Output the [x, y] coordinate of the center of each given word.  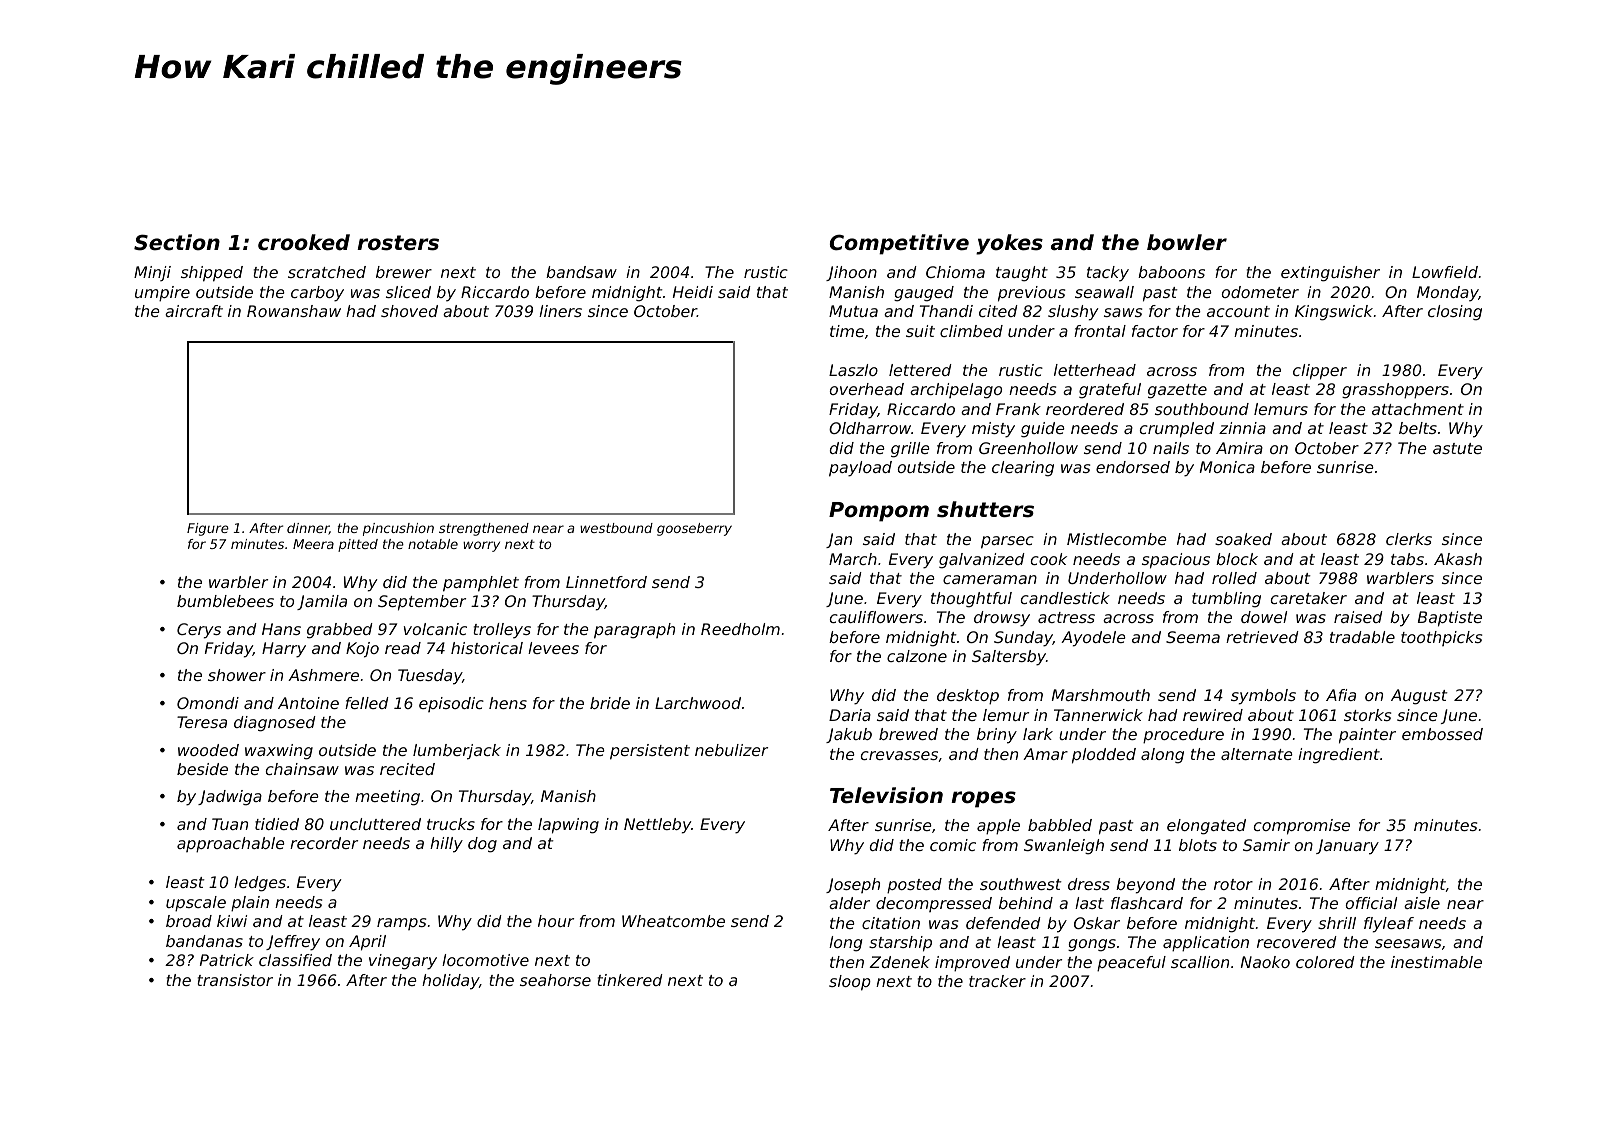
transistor [235, 980]
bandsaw [581, 272]
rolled [1234, 578]
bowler [1187, 242]
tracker [997, 981]
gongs [1092, 945]
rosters [398, 243]
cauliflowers [876, 617]
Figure [208, 529]
